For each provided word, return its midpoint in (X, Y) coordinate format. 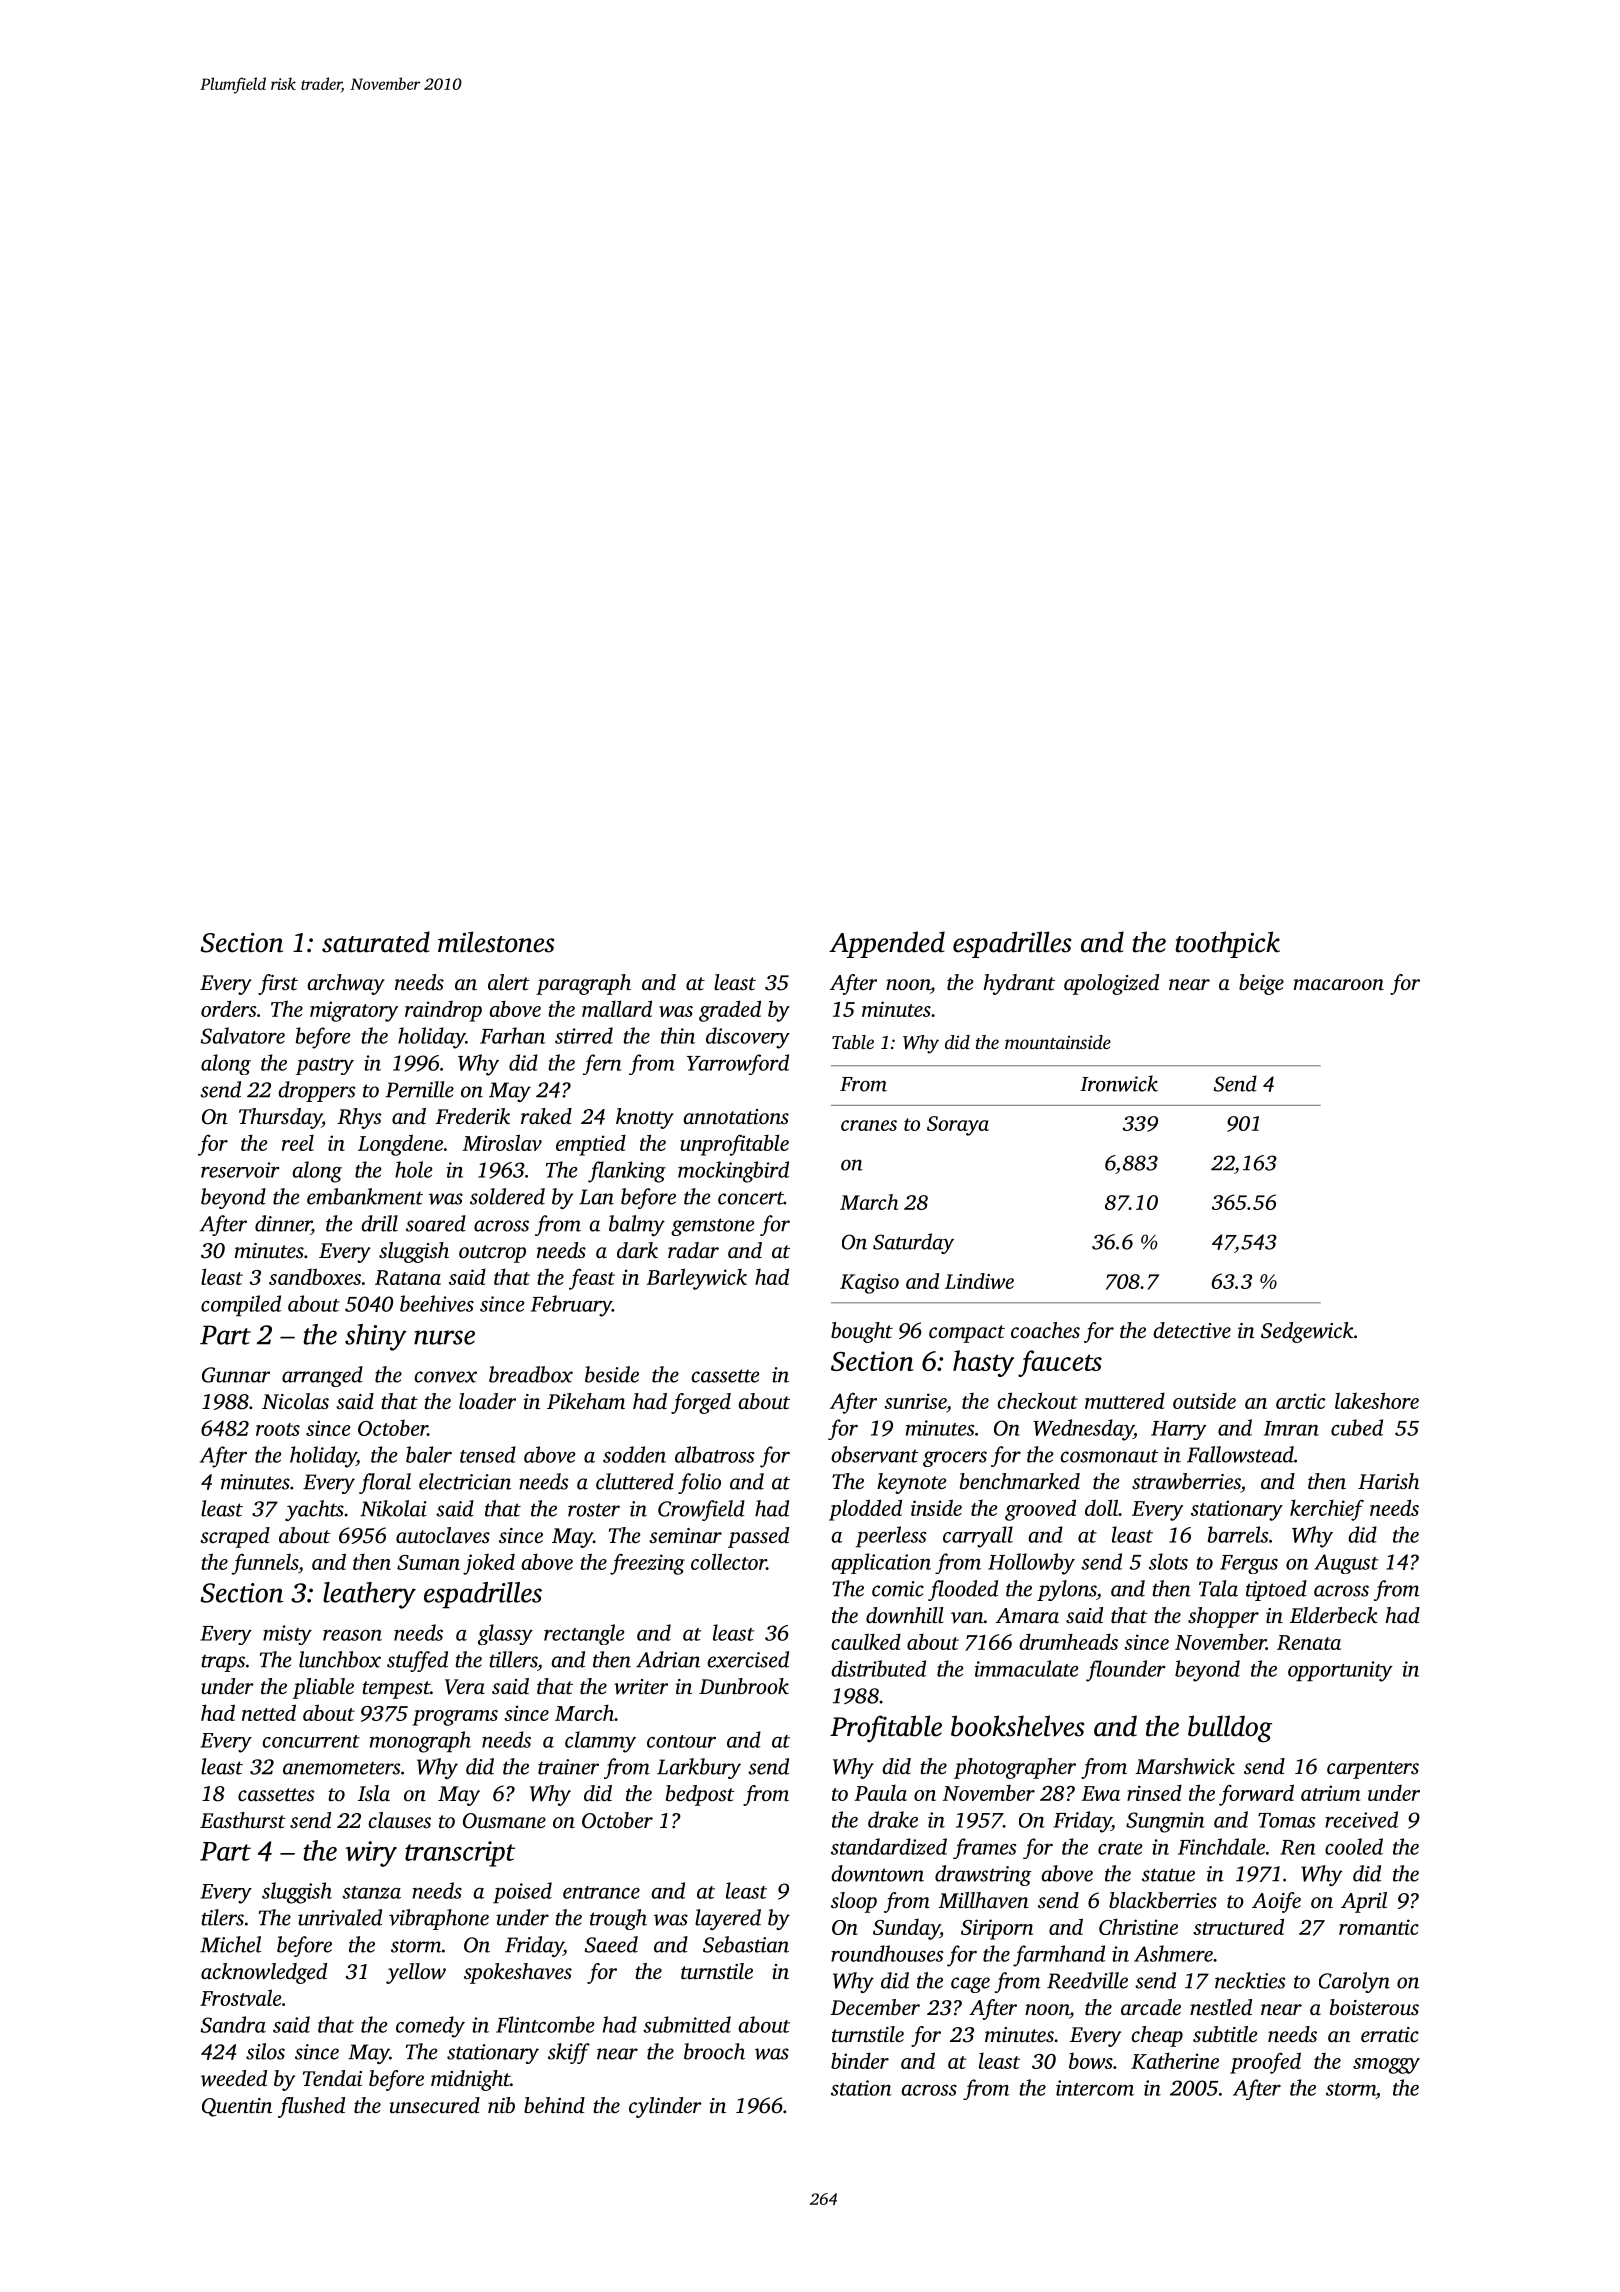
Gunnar (236, 1375)
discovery (748, 1038)
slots (1168, 1561)
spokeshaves (518, 1973)
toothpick (1227, 944)
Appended (887, 944)
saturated (376, 942)
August (1346, 1564)
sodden (634, 1454)
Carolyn (1354, 1982)
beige (1261, 984)
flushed (311, 2107)
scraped (235, 1537)
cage (970, 1985)
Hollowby (1031, 1564)
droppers (316, 1091)
